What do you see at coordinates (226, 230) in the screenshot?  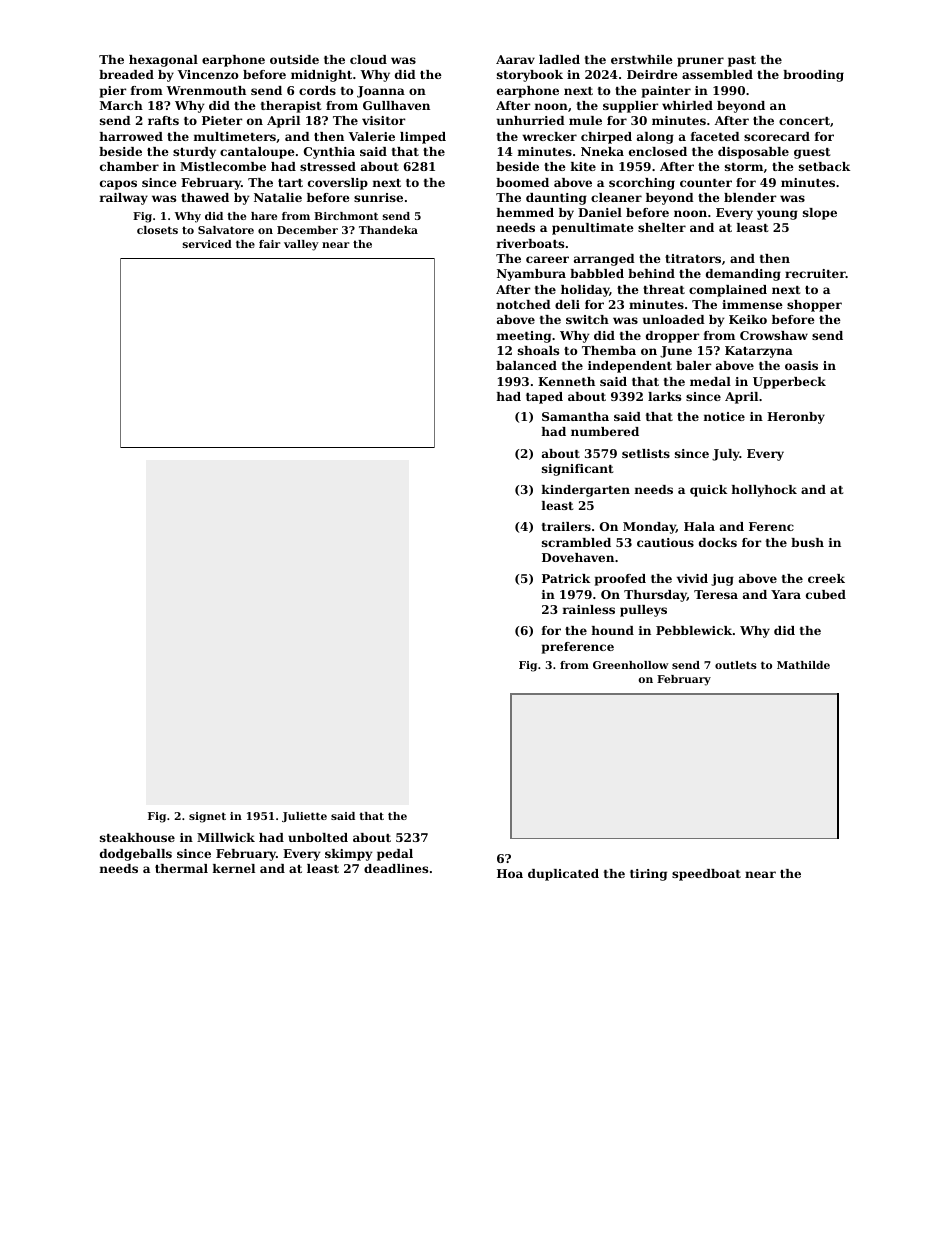 I see `Salvatore` at bounding box center [226, 230].
